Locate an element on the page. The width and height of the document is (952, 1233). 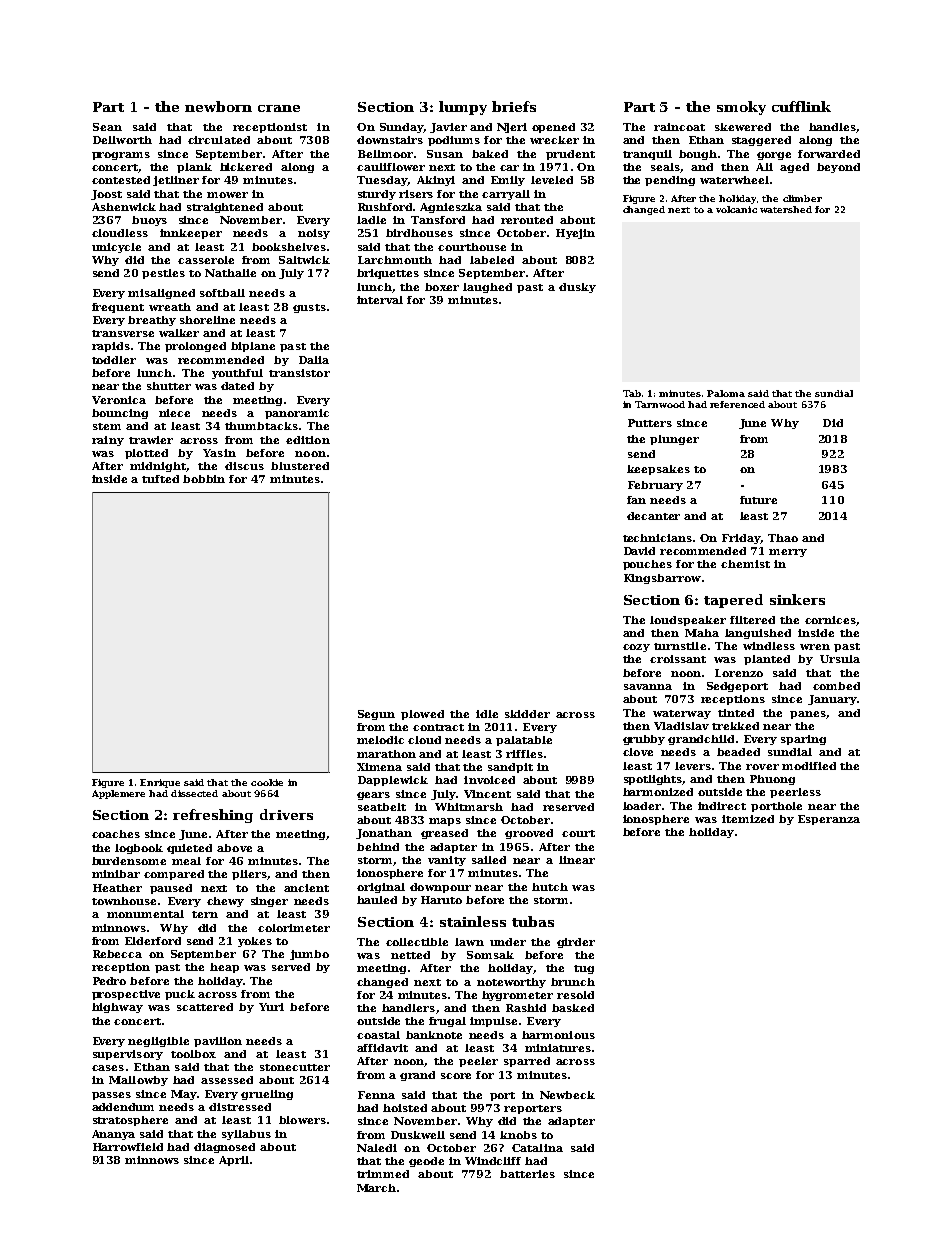
Javier is located at coordinates (448, 128).
